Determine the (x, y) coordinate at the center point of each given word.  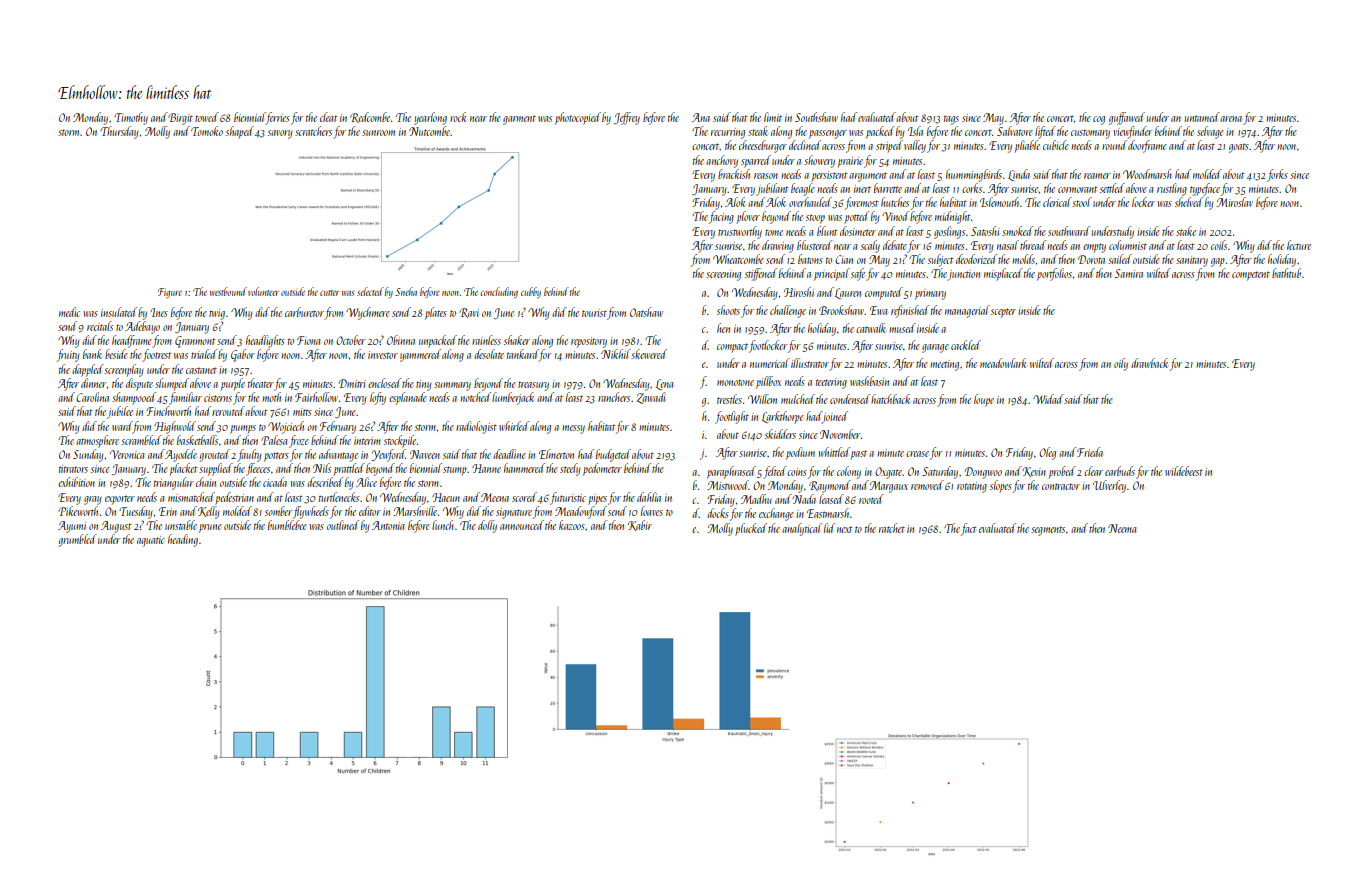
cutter (329, 293)
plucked (751, 529)
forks (1277, 175)
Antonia (388, 525)
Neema (1122, 528)
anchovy (722, 161)
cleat (329, 117)
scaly (870, 246)
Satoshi (985, 231)
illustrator (810, 363)
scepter (1003, 313)
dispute (139, 384)
